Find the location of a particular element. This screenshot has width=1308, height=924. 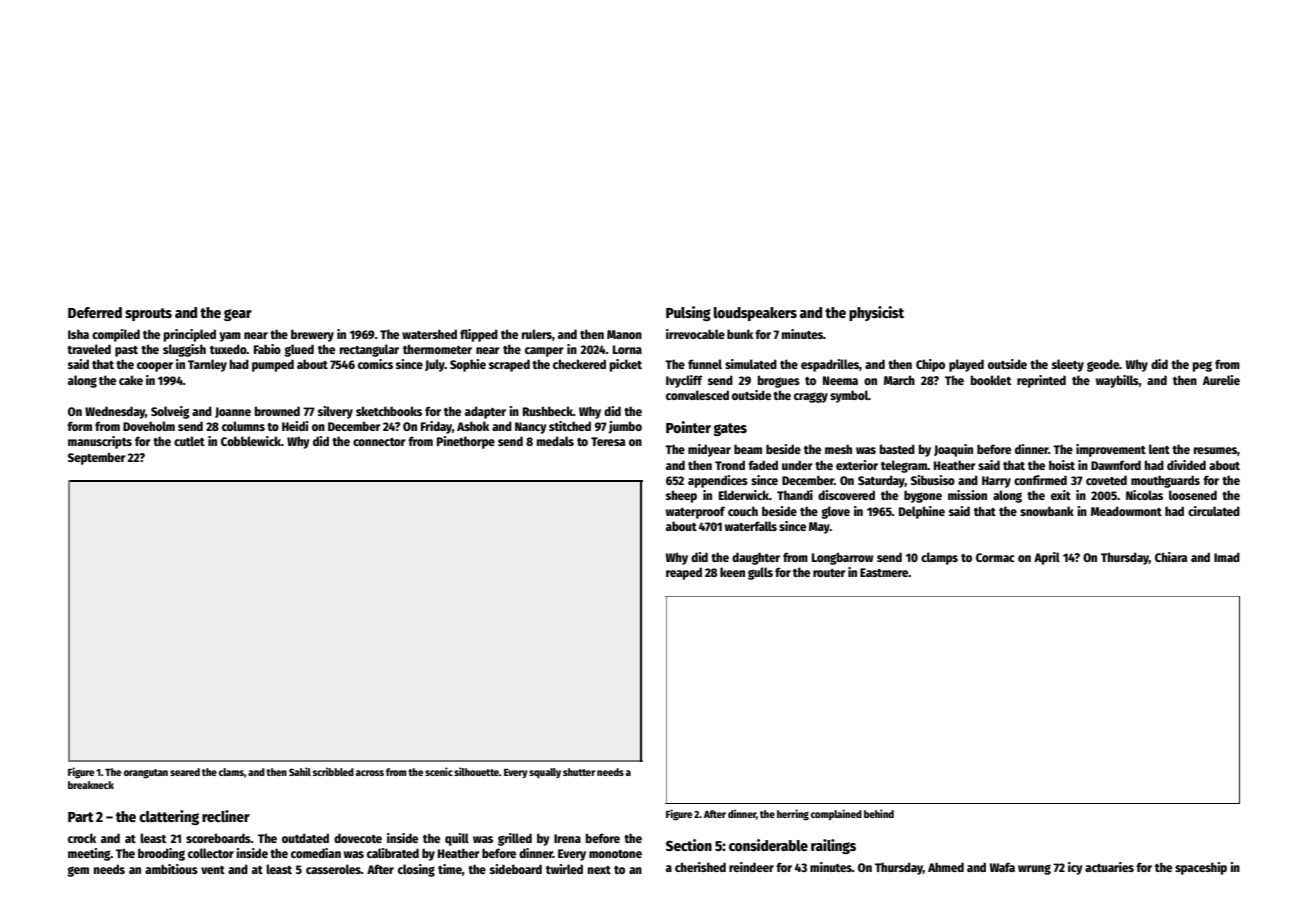

router is located at coordinates (829, 573).
